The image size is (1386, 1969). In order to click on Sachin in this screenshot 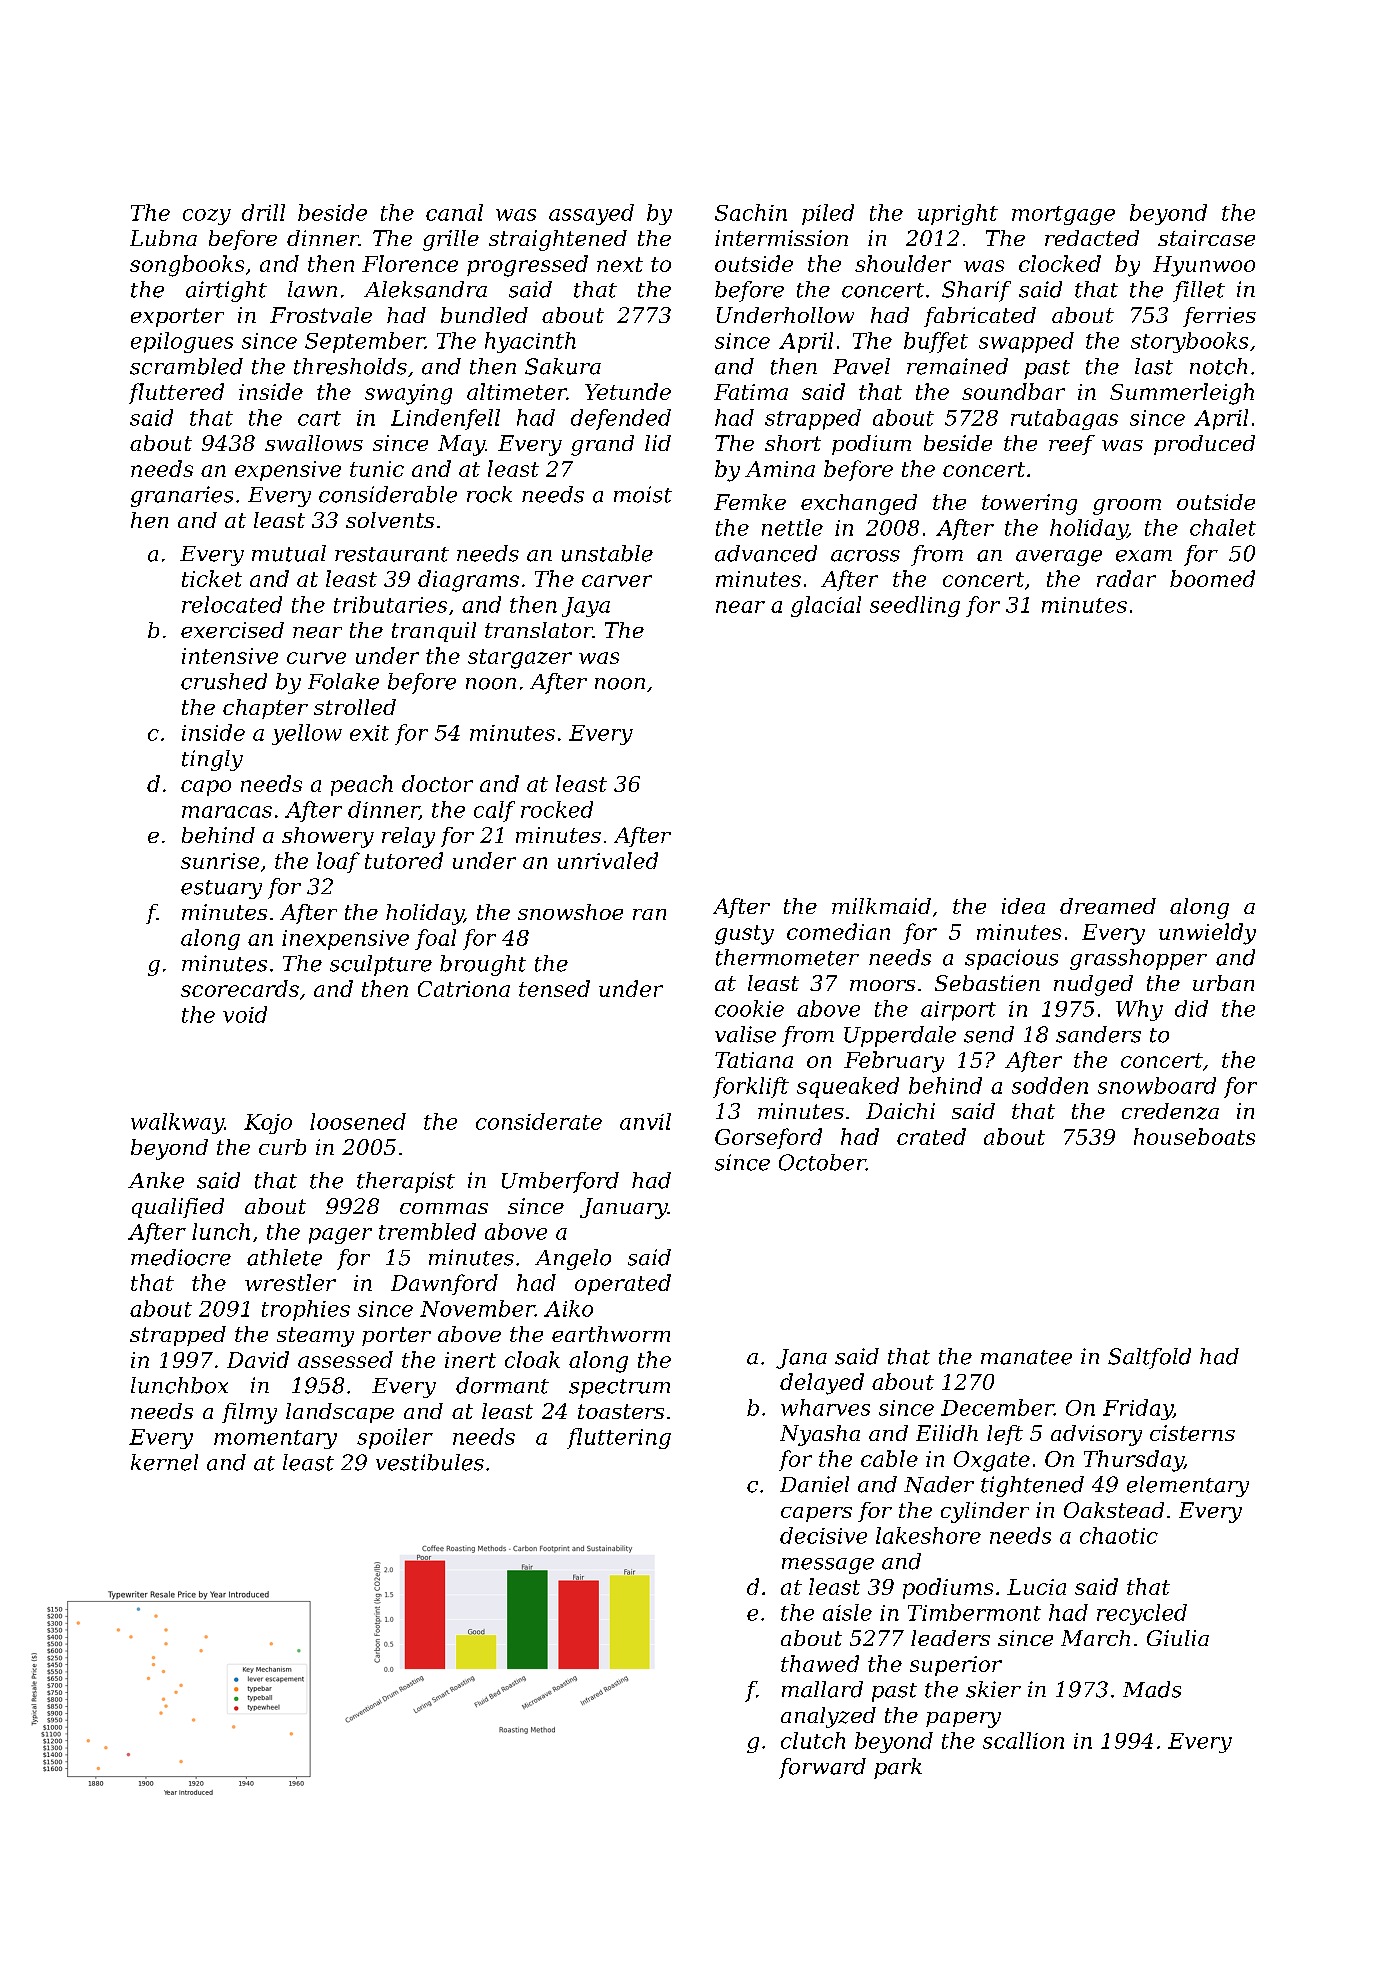, I will do `click(751, 212)`.
